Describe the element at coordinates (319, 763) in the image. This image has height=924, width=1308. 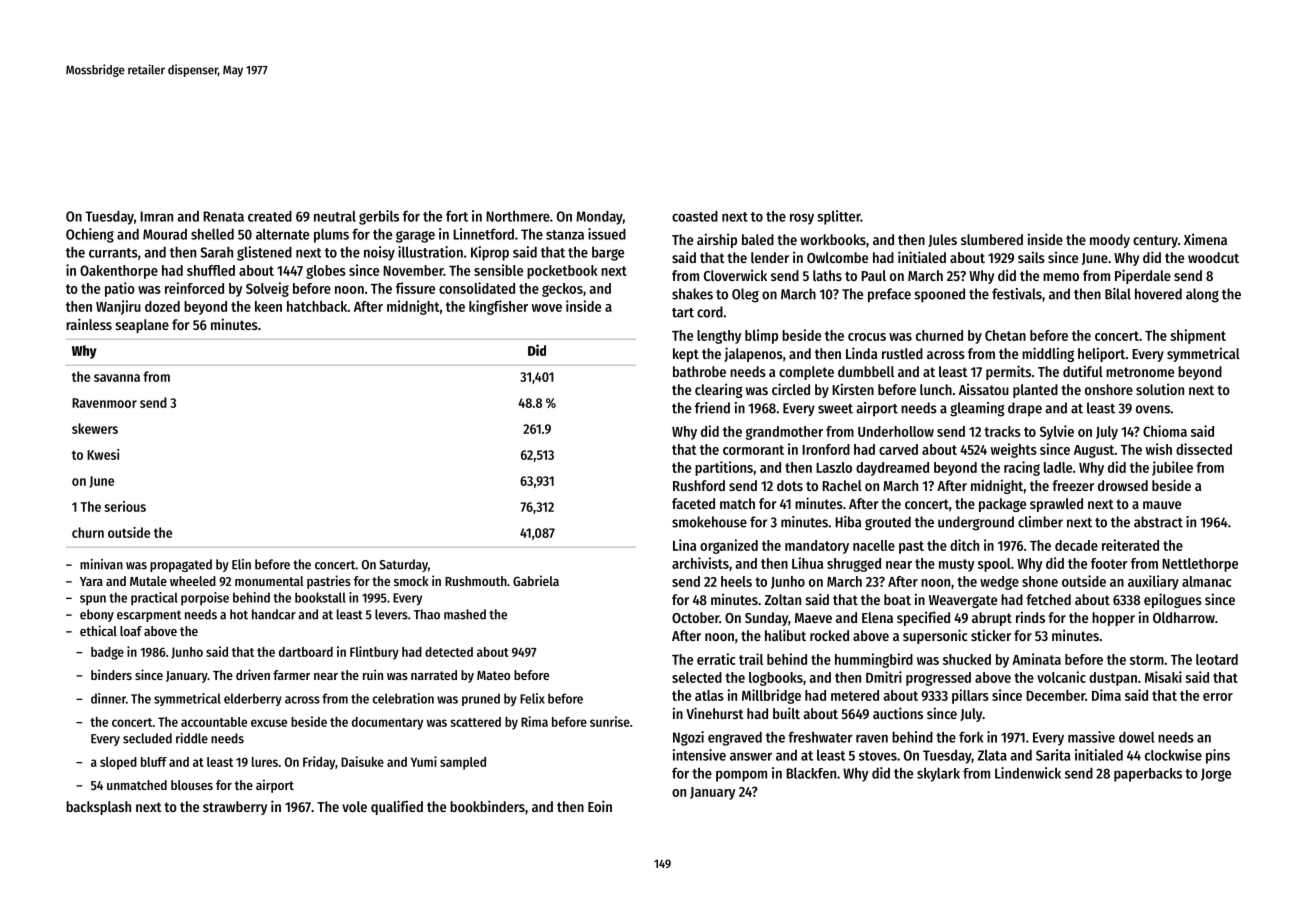
I see `Friday` at that location.
